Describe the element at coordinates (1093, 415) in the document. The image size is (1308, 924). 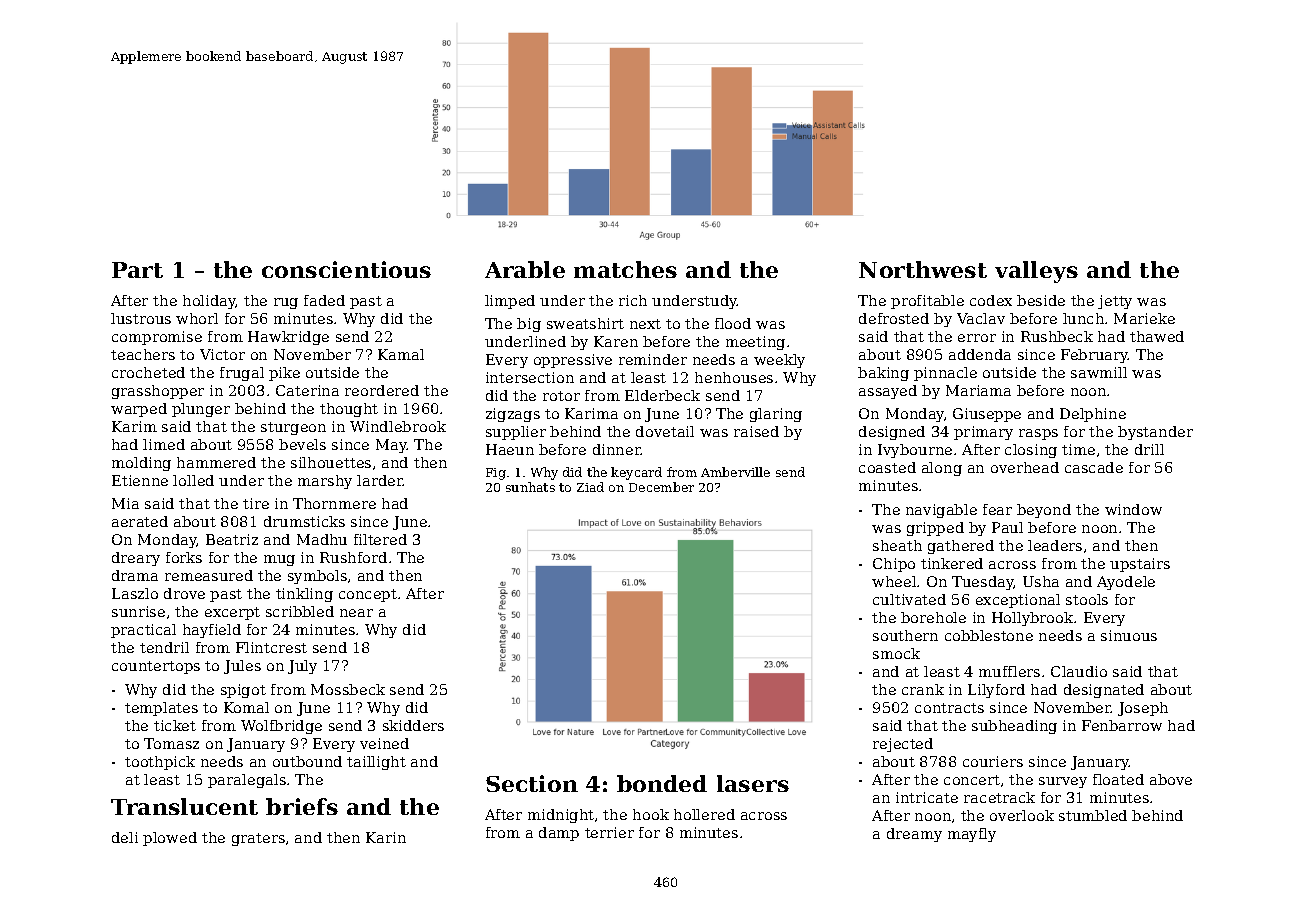
I see `Delphine` at that location.
